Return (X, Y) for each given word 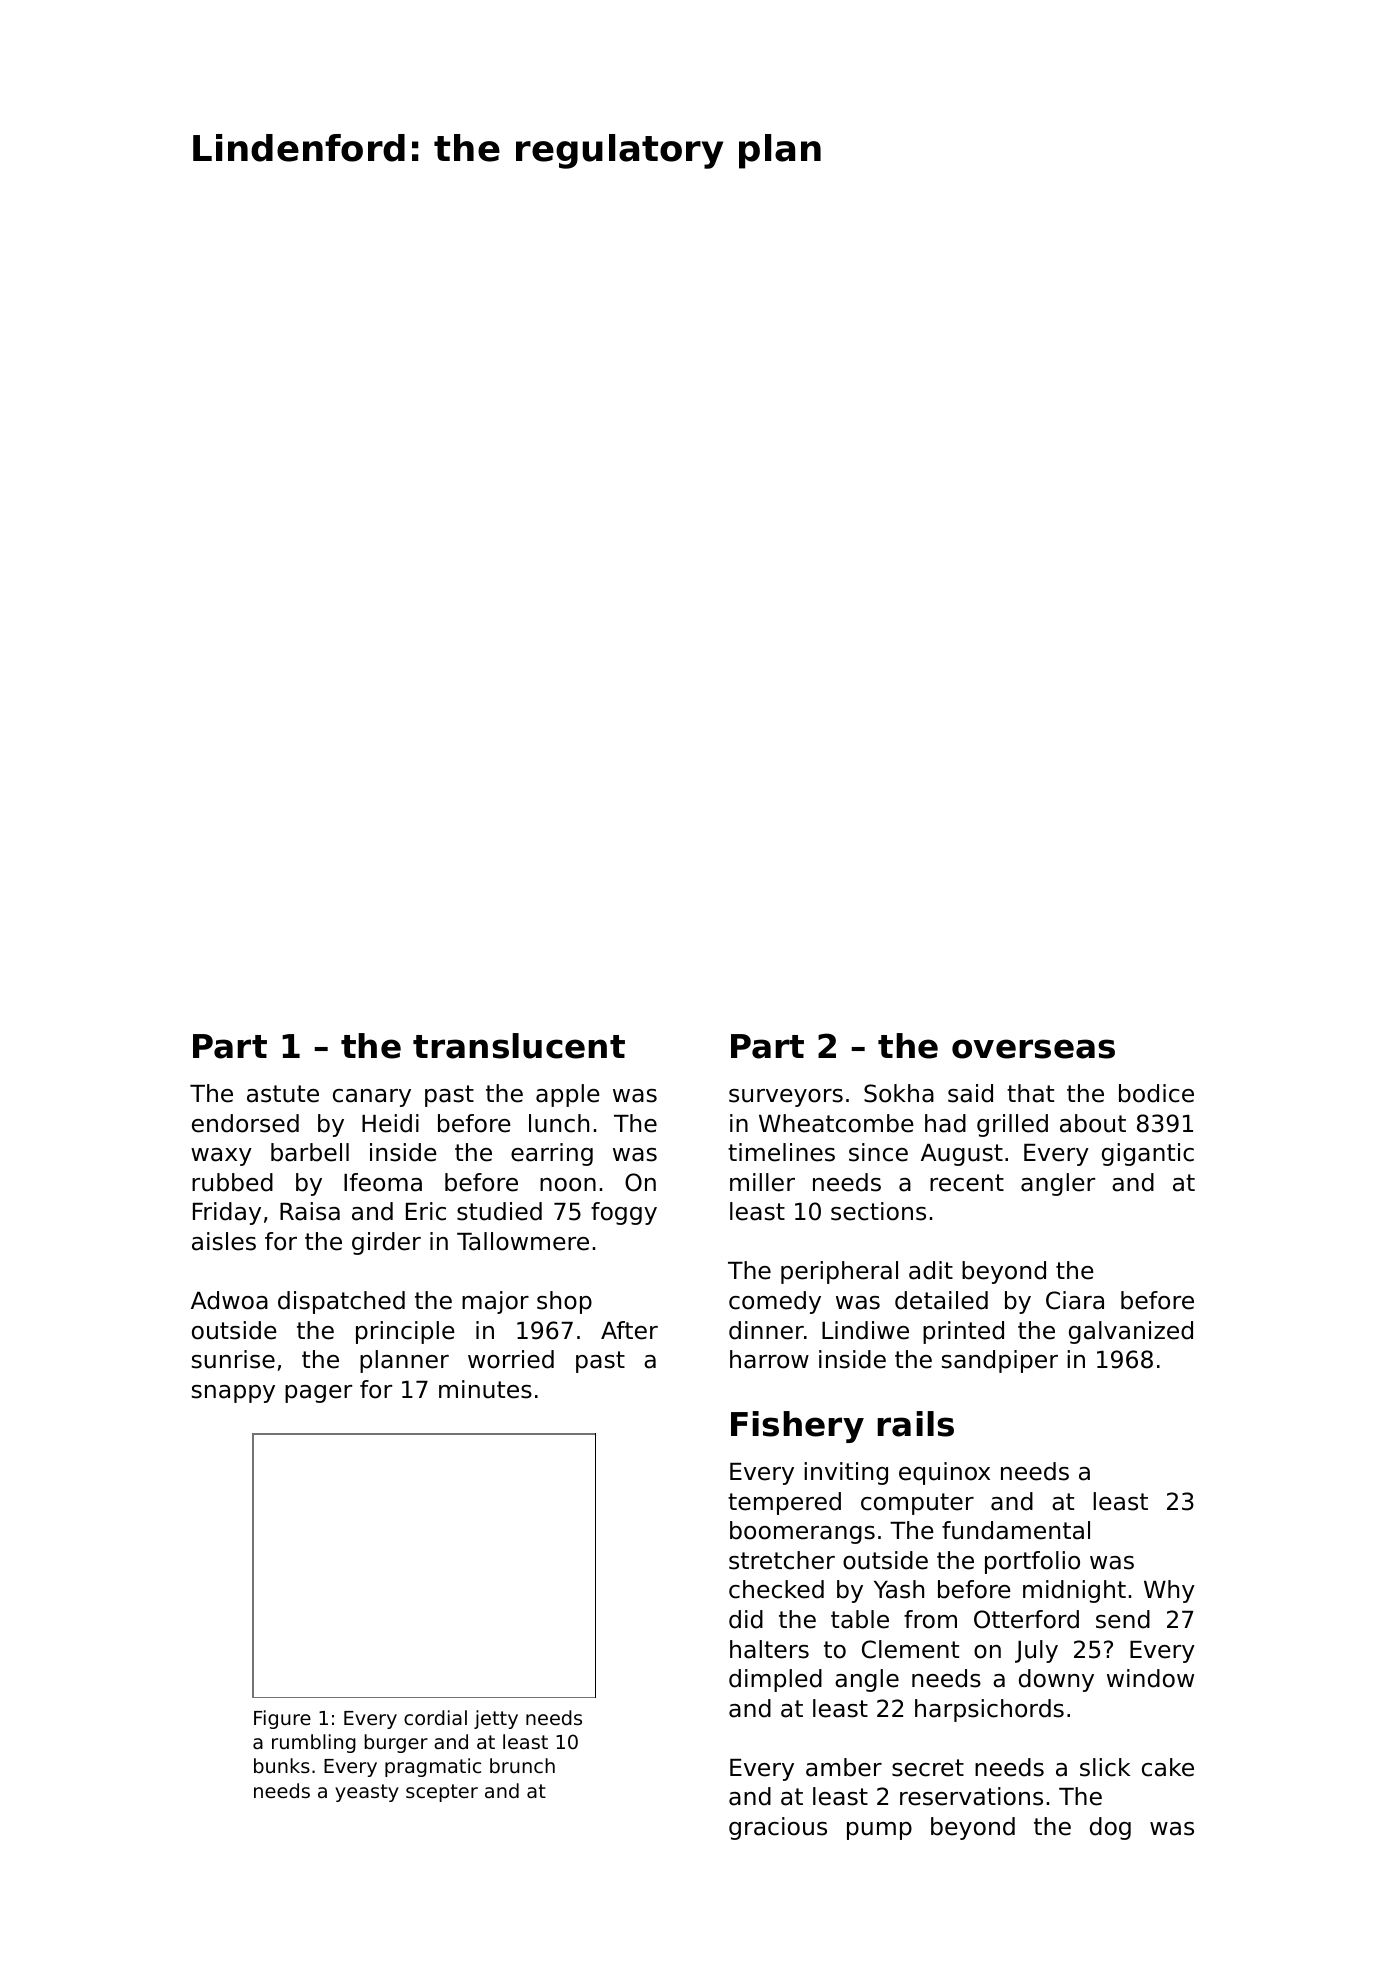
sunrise (233, 1359)
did (746, 1619)
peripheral (839, 1272)
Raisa (310, 1211)
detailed (941, 1300)
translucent (519, 1046)
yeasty (367, 1793)
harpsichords (989, 1710)
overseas (1033, 1049)
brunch (522, 1765)
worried (511, 1359)
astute (283, 1094)
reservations (971, 1796)
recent (967, 1183)
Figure (282, 1719)
